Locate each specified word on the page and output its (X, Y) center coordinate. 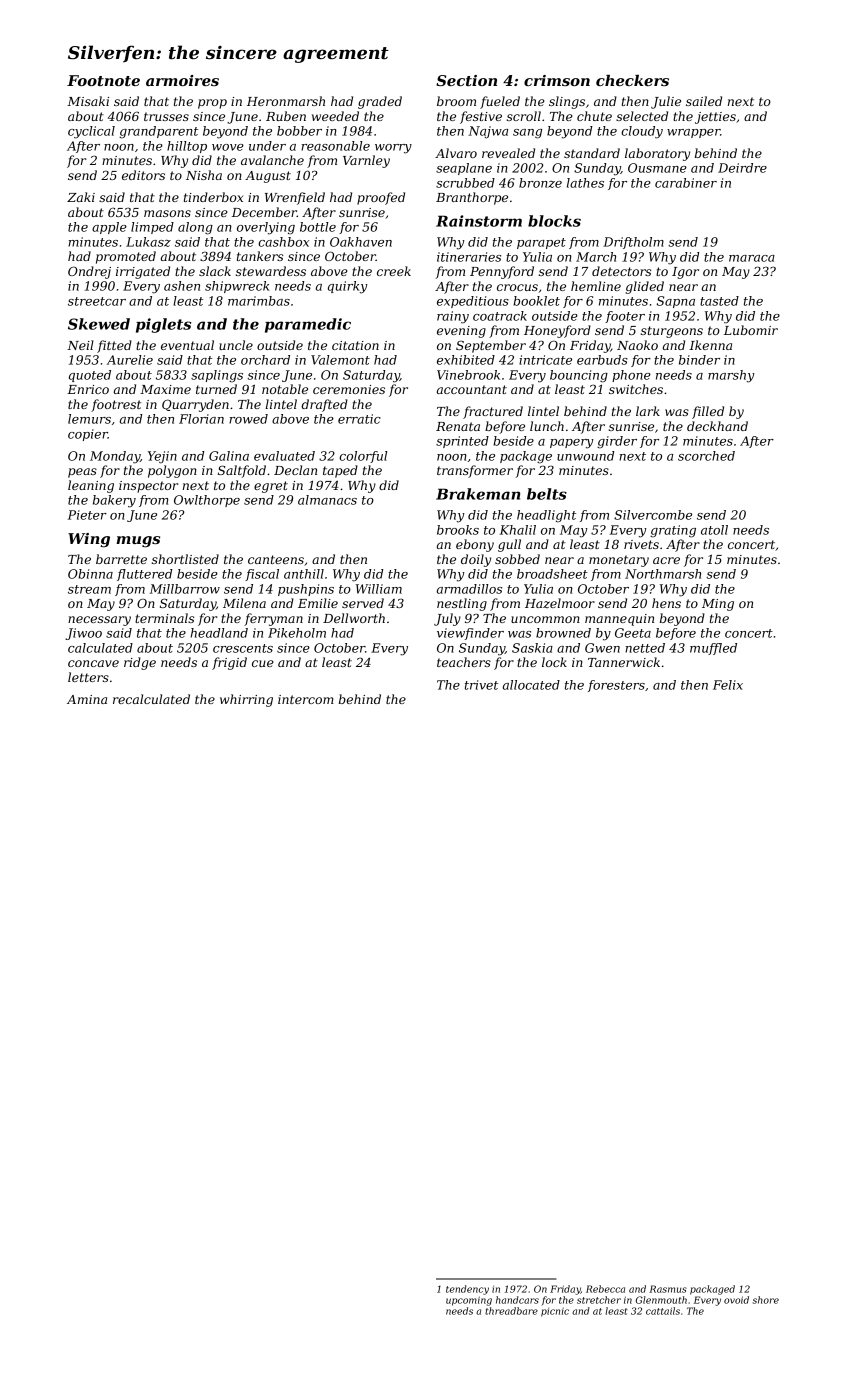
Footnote (103, 80)
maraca (752, 258)
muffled (713, 649)
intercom (306, 699)
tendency (467, 1290)
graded (380, 102)
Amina (87, 699)
